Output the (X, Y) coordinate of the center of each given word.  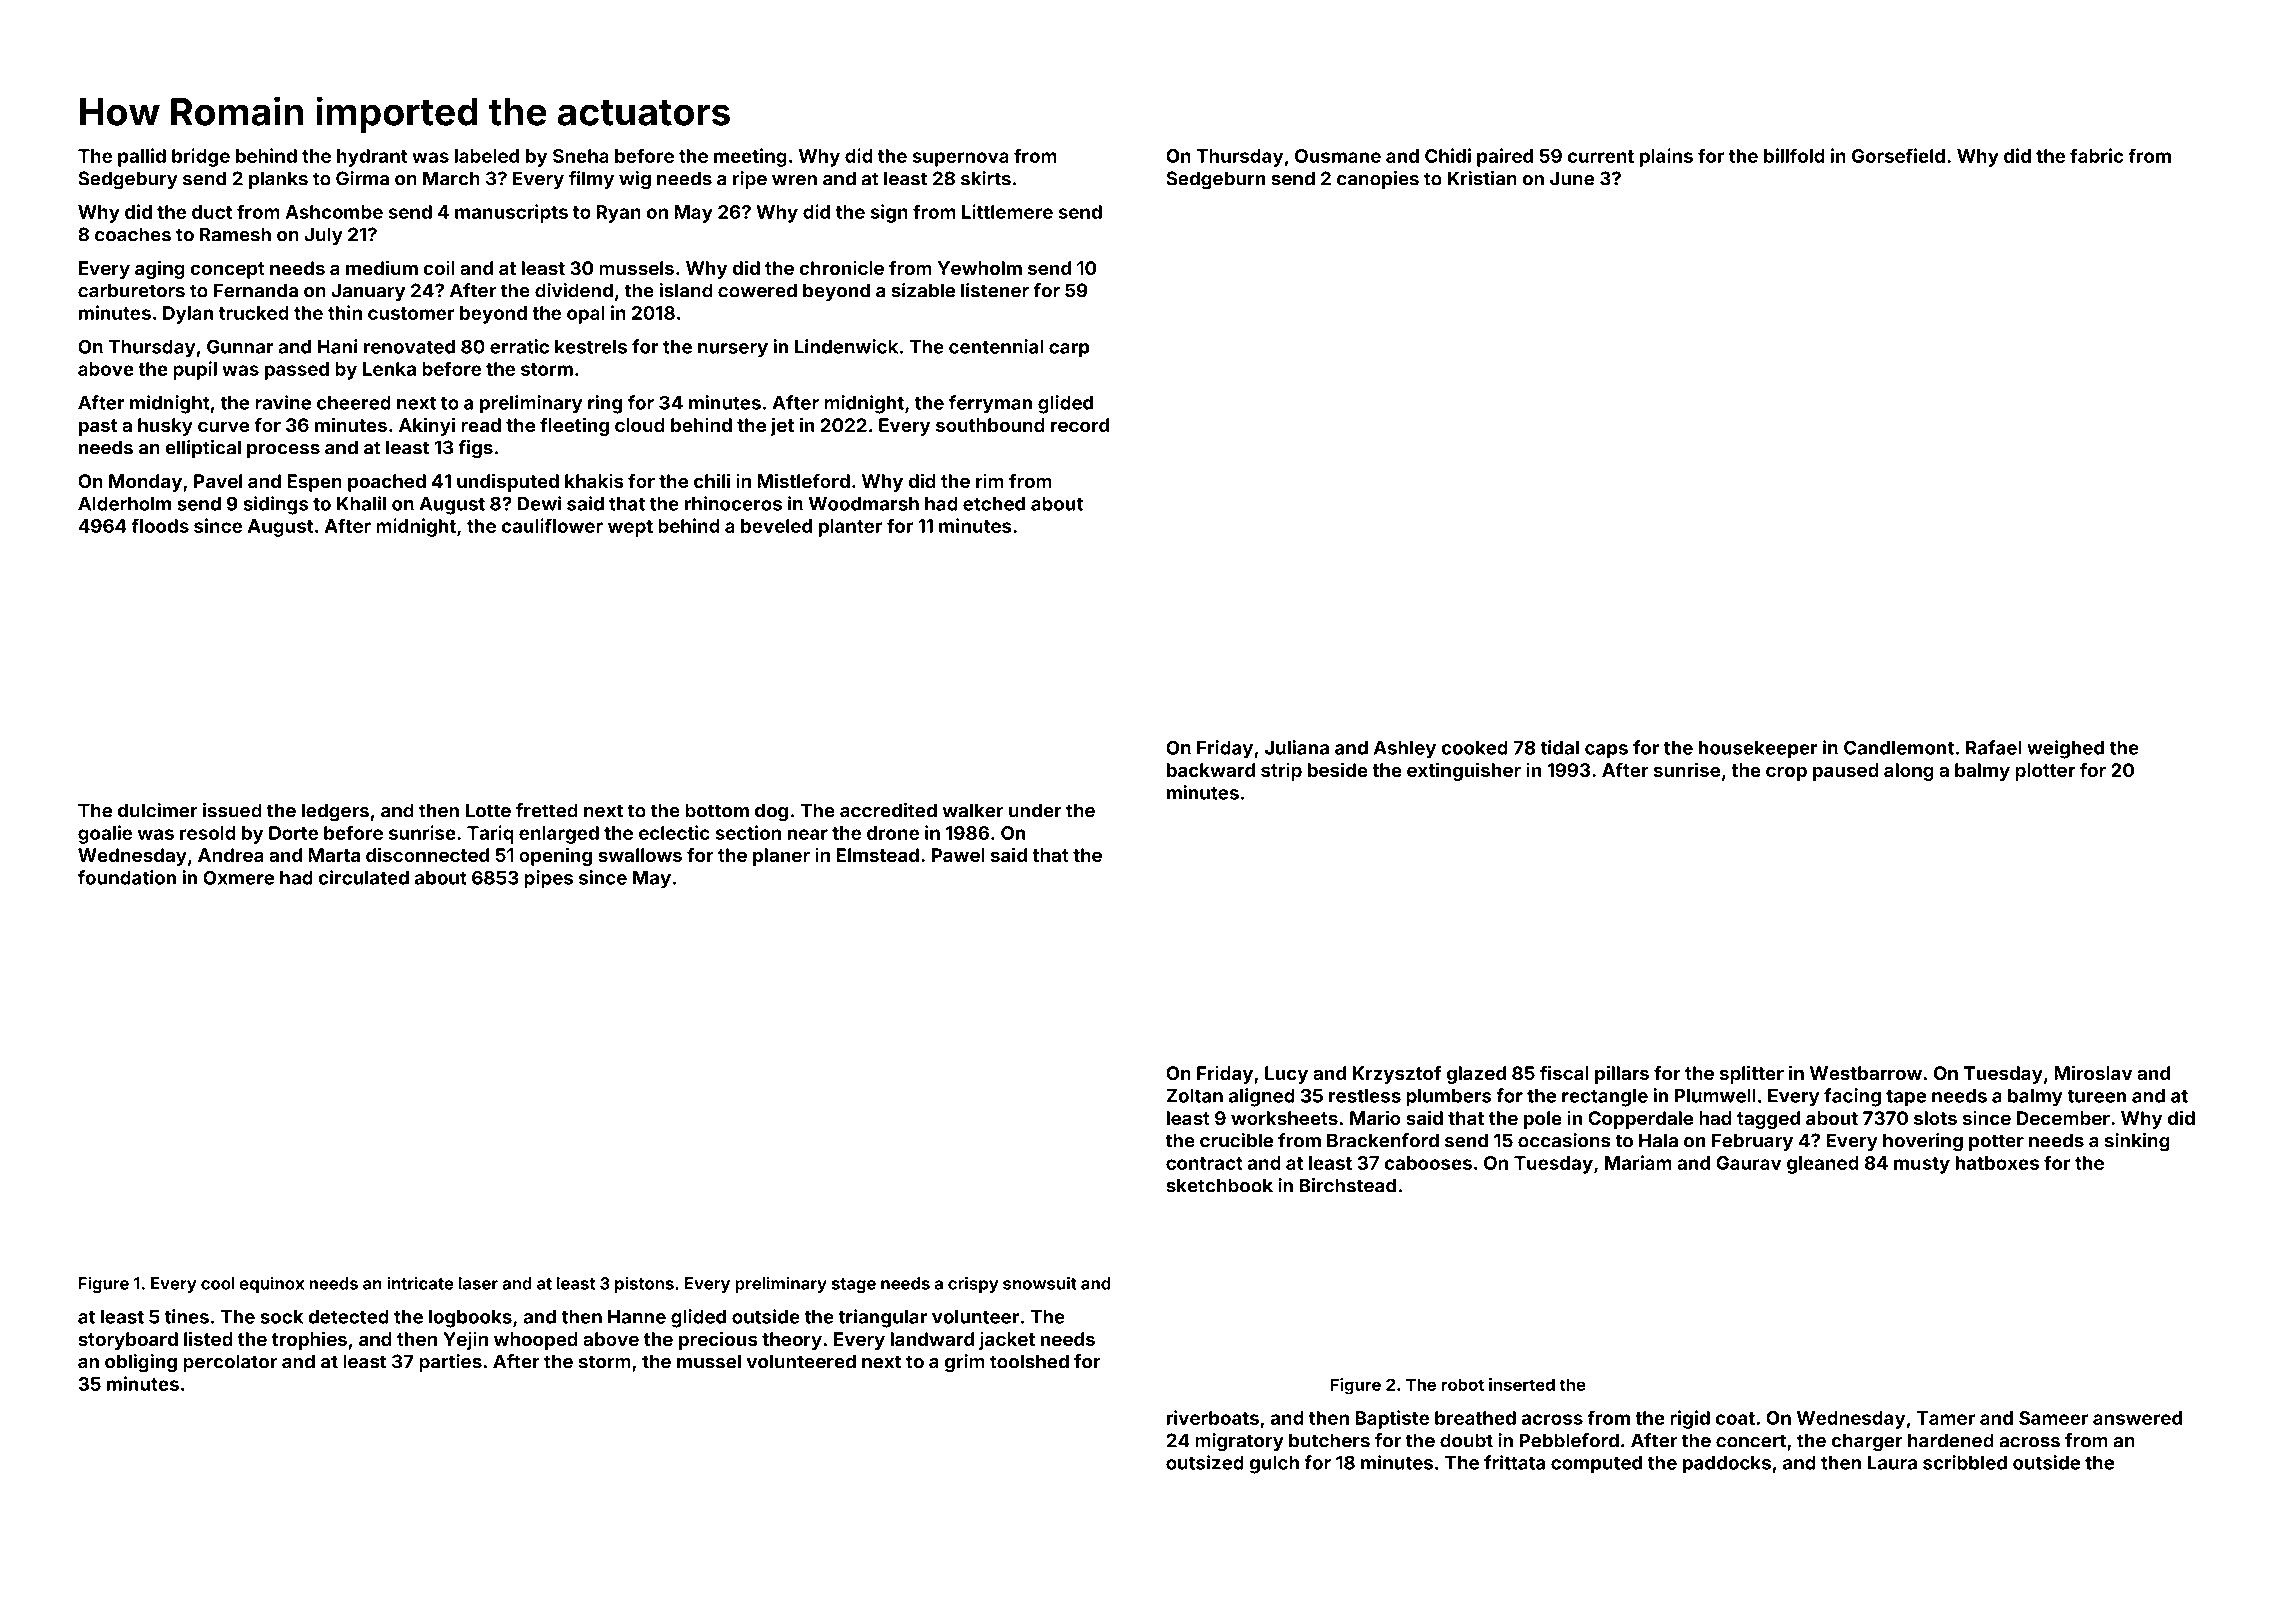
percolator (230, 1363)
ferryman (990, 404)
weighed (2065, 749)
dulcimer (158, 810)
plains (1666, 157)
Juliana (1297, 747)
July (323, 236)
